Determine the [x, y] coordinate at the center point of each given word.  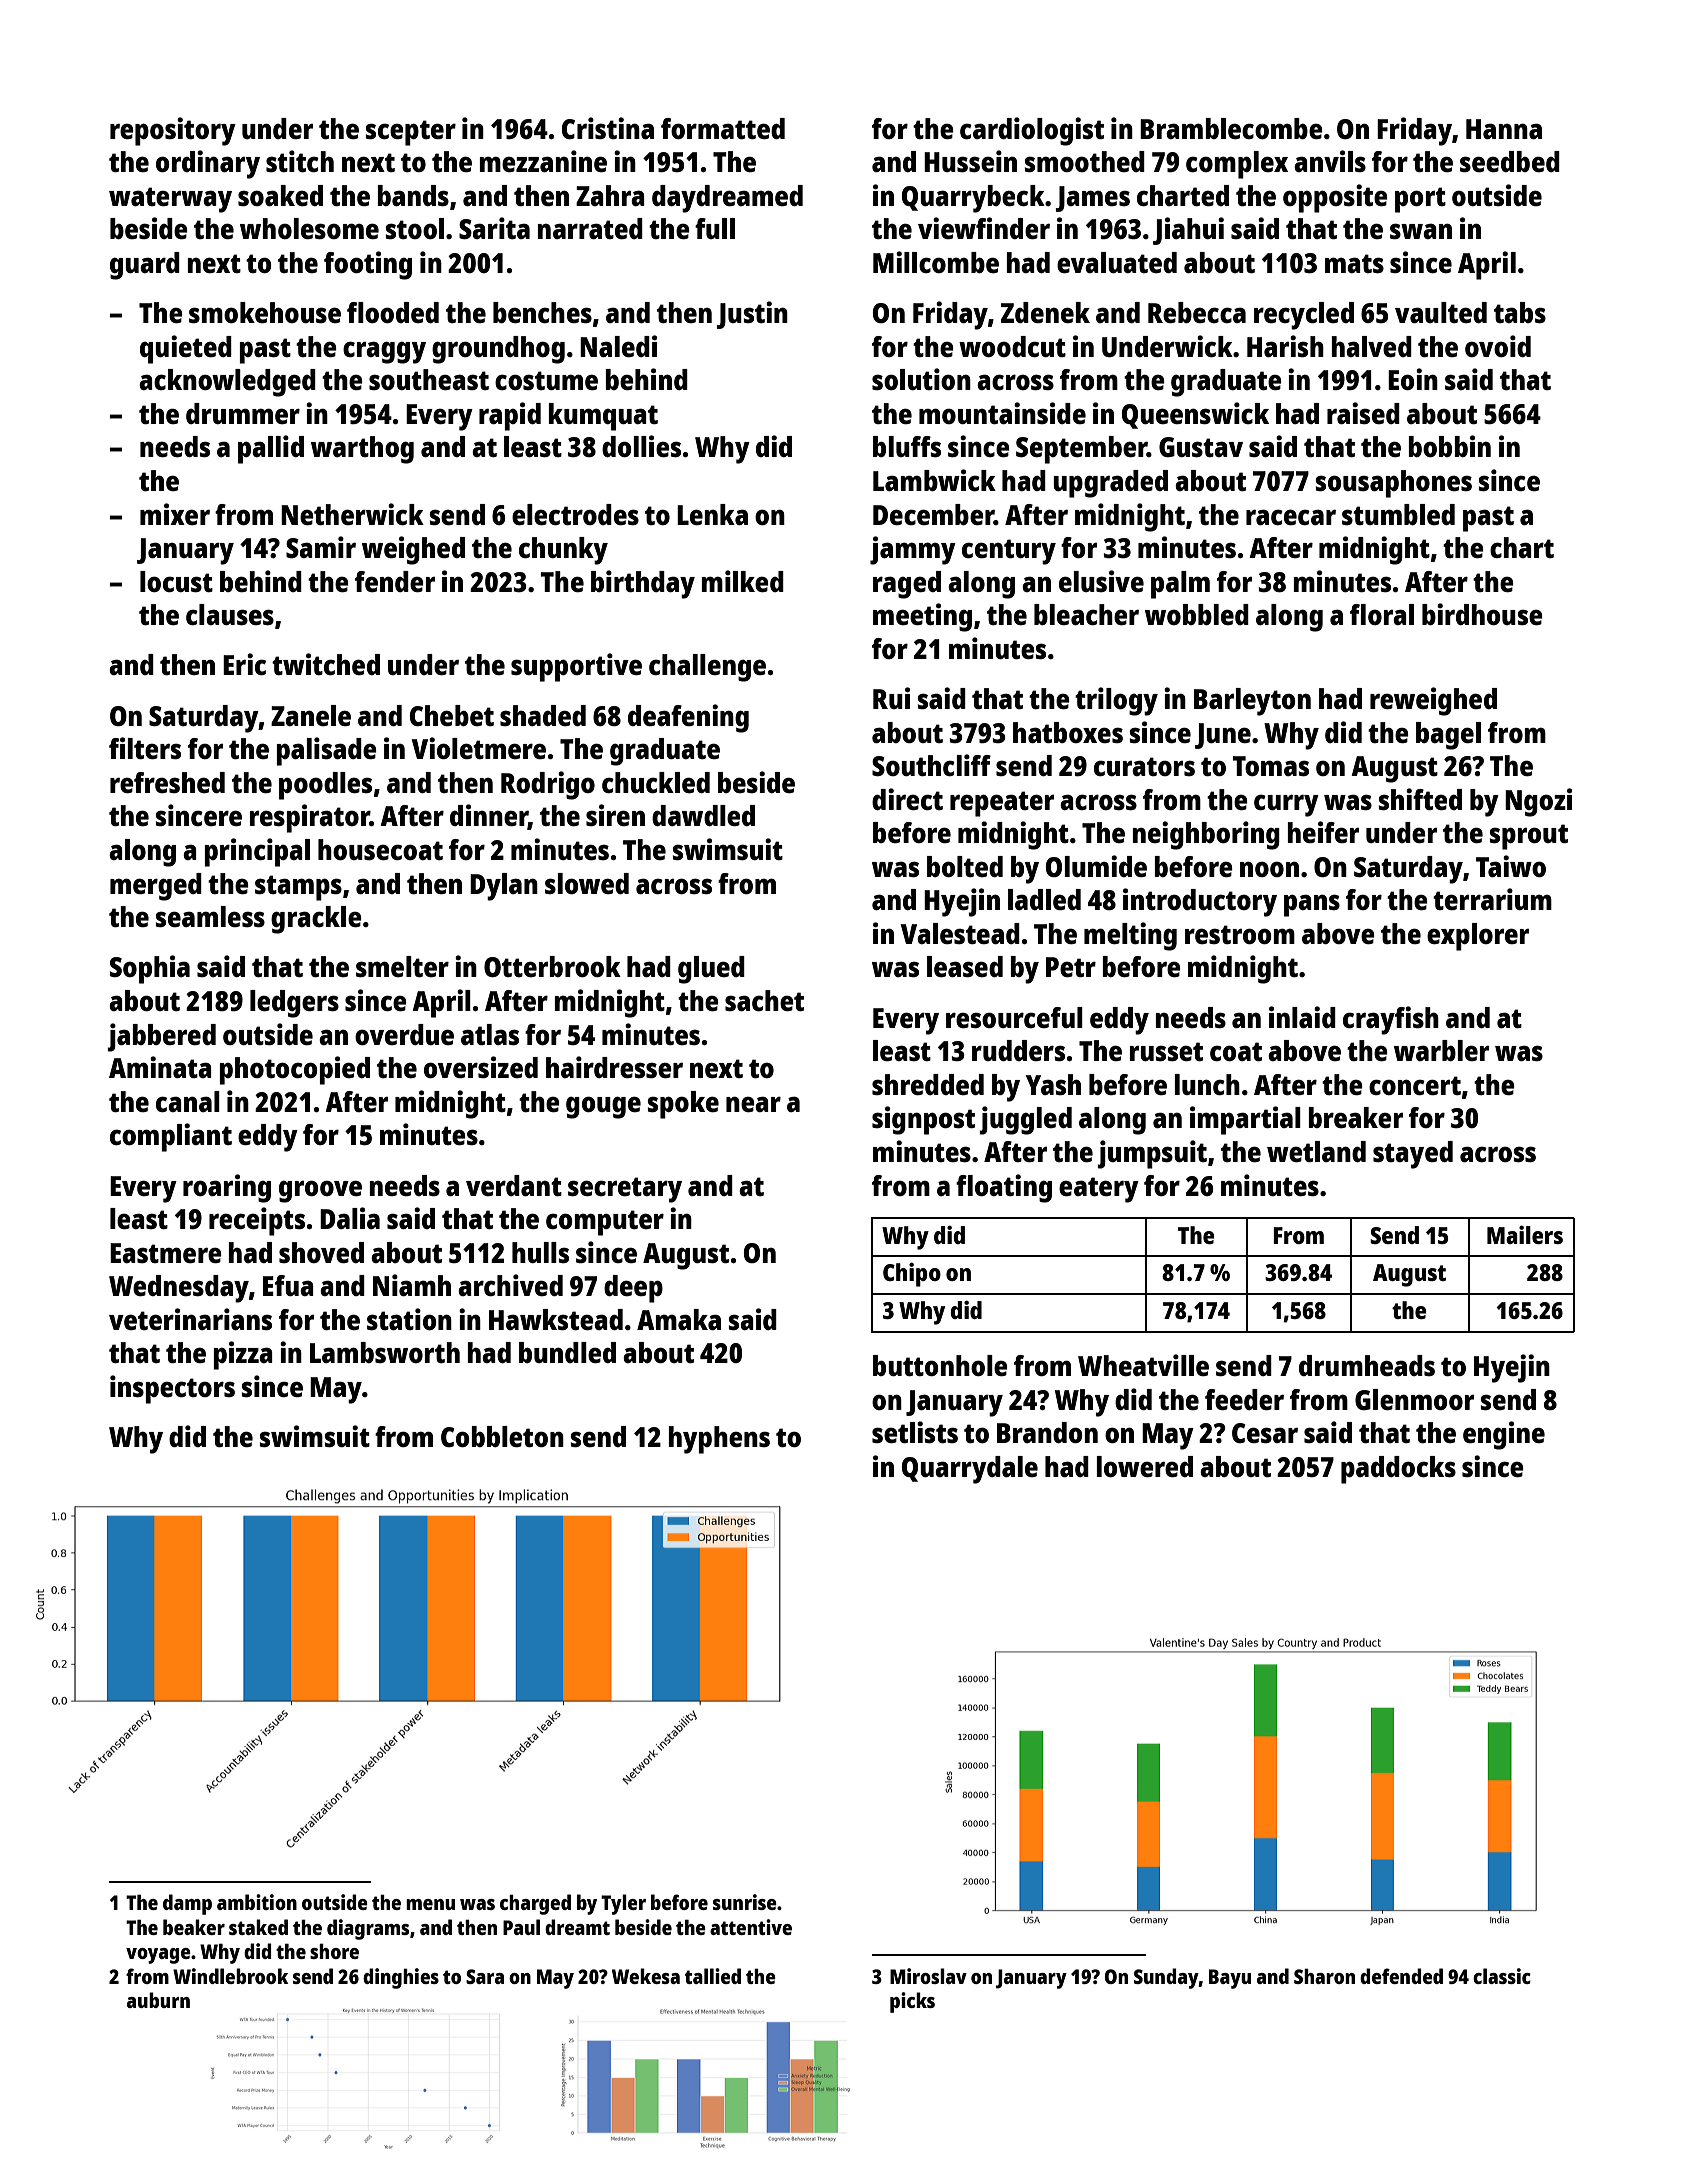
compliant [171, 1137]
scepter [411, 133]
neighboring [1206, 835]
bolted [965, 866]
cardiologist [1032, 131]
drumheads [1367, 1365]
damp [187, 1904]
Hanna [1504, 129]
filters [145, 748]
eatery [1099, 1190]
